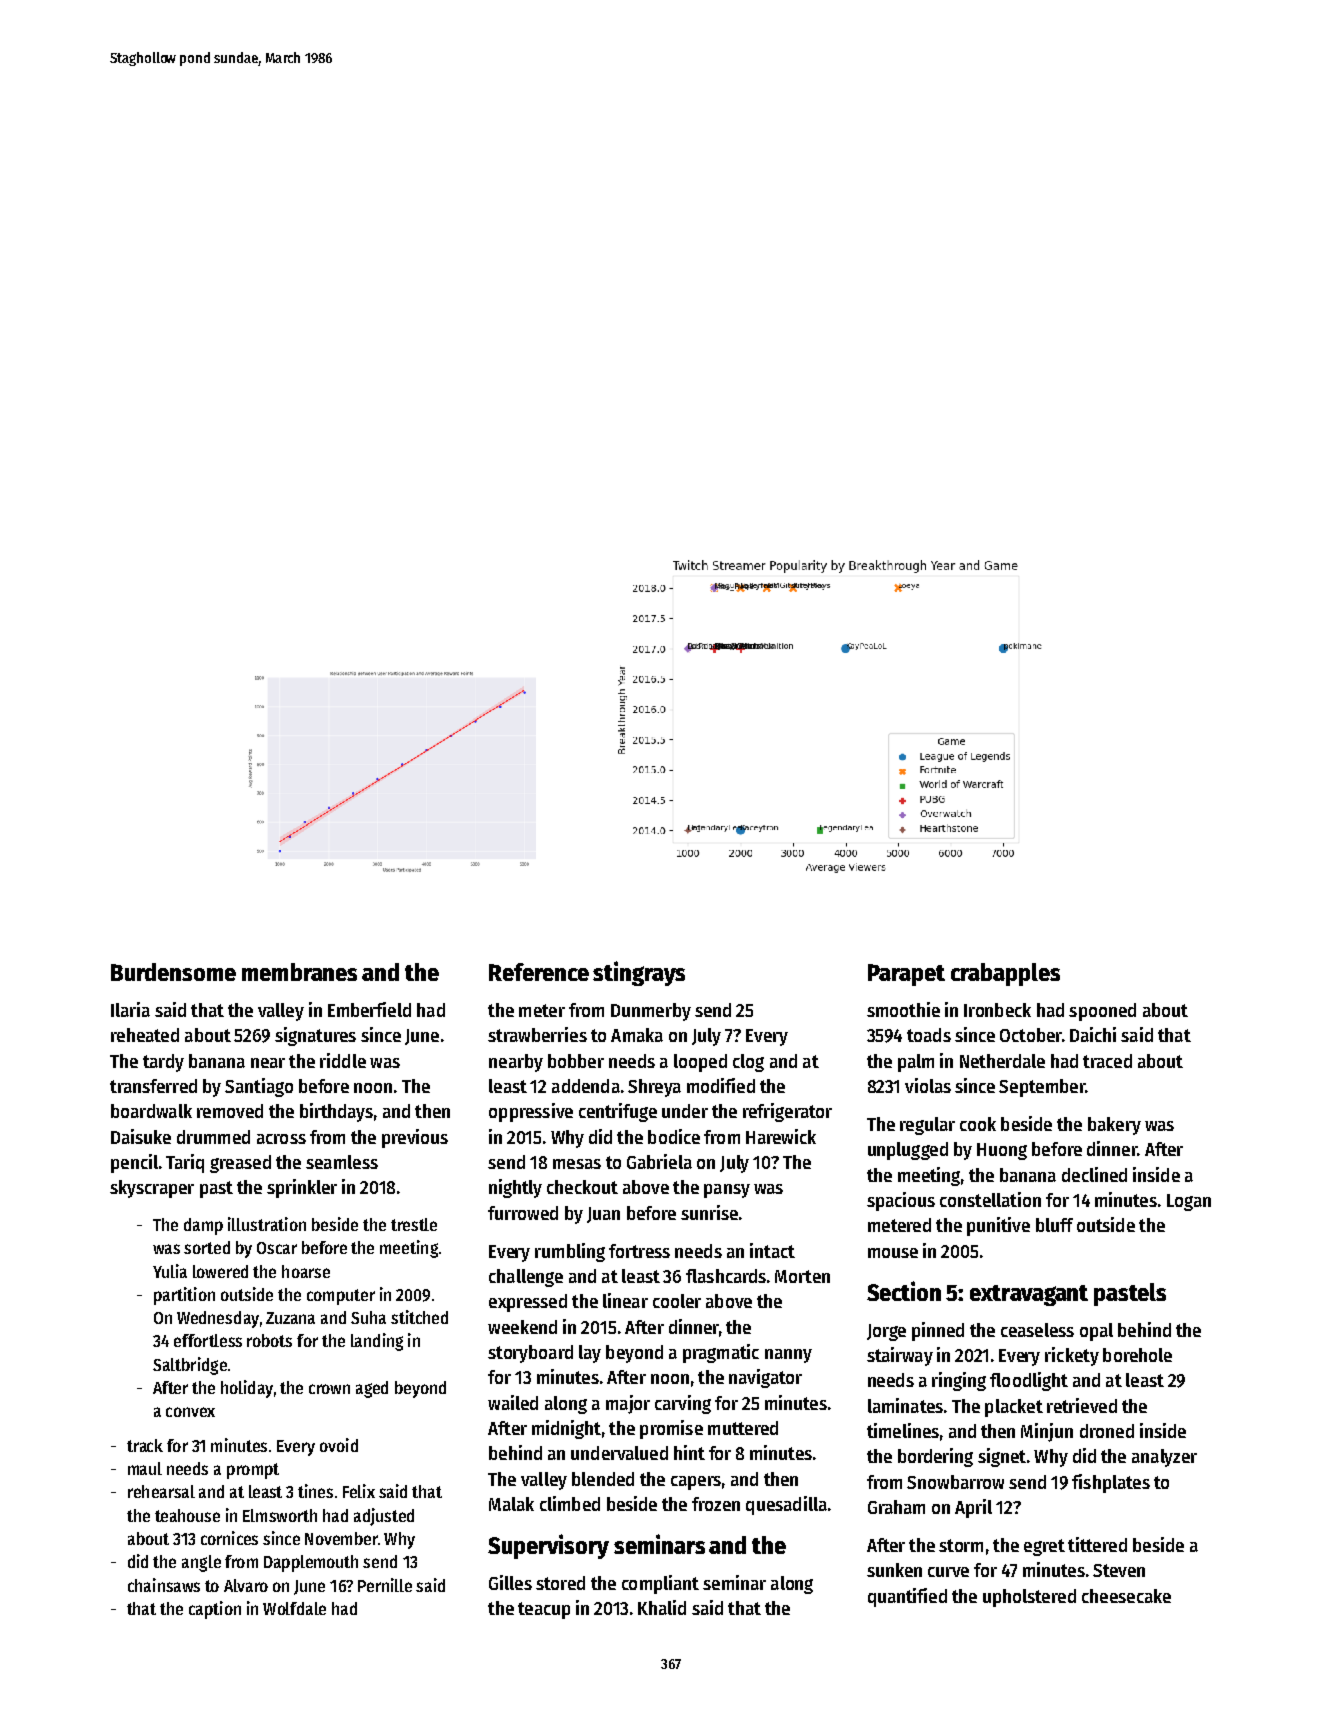  I want to click on Reference, so click(539, 972).
